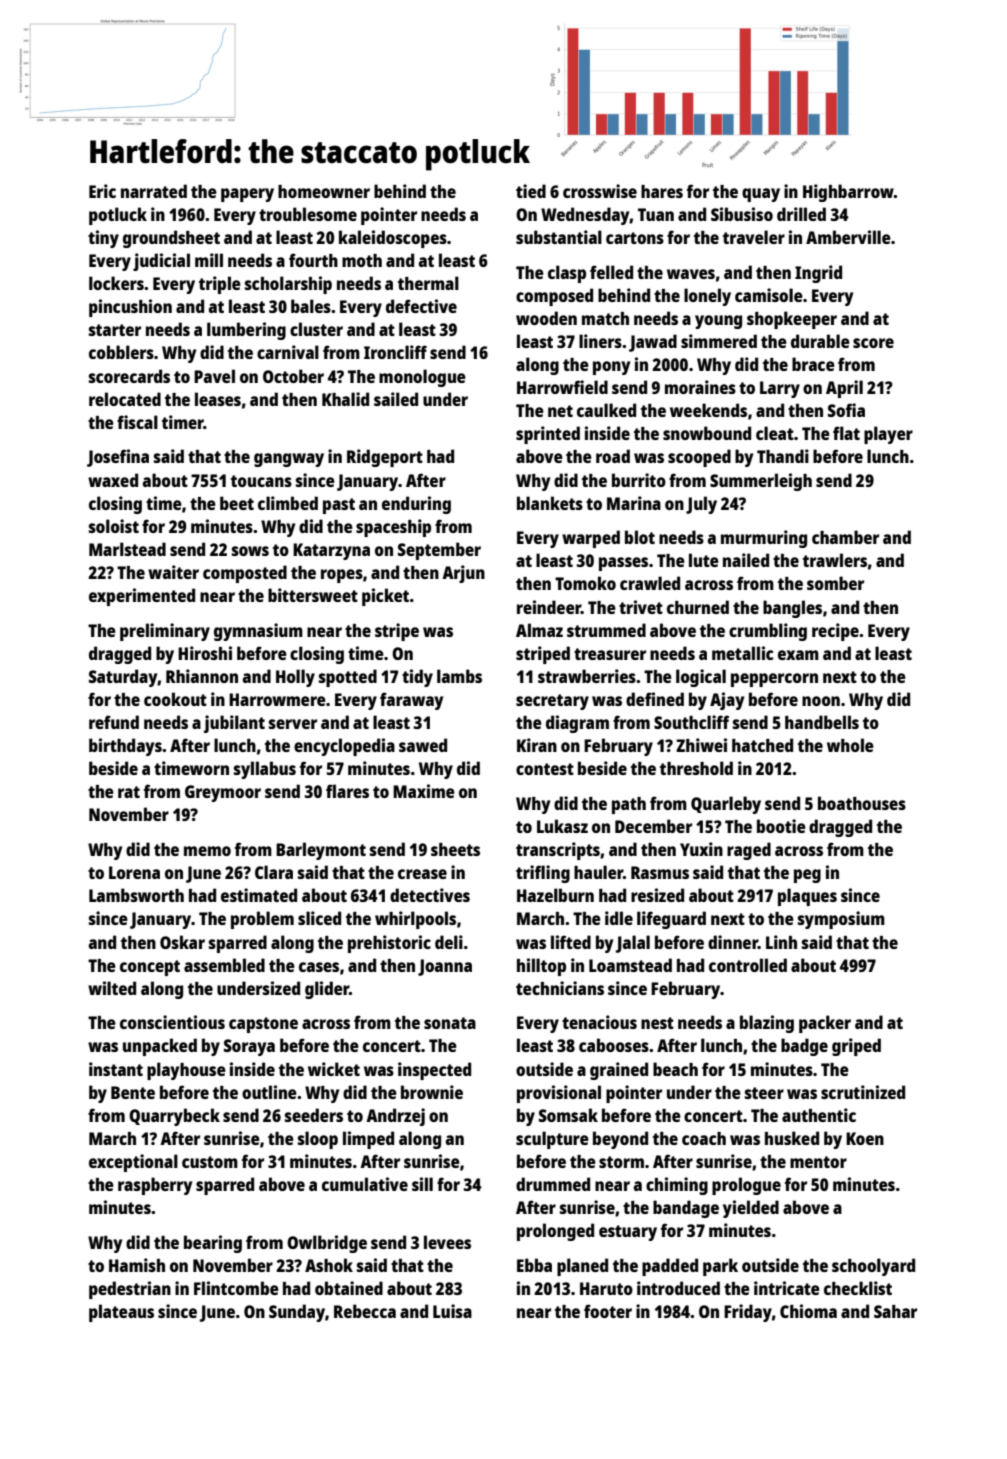 Image resolution: width=1007 pixels, height=1459 pixels. Describe the element at coordinates (555, 895) in the screenshot. I see `Hazelburn` at that location.
